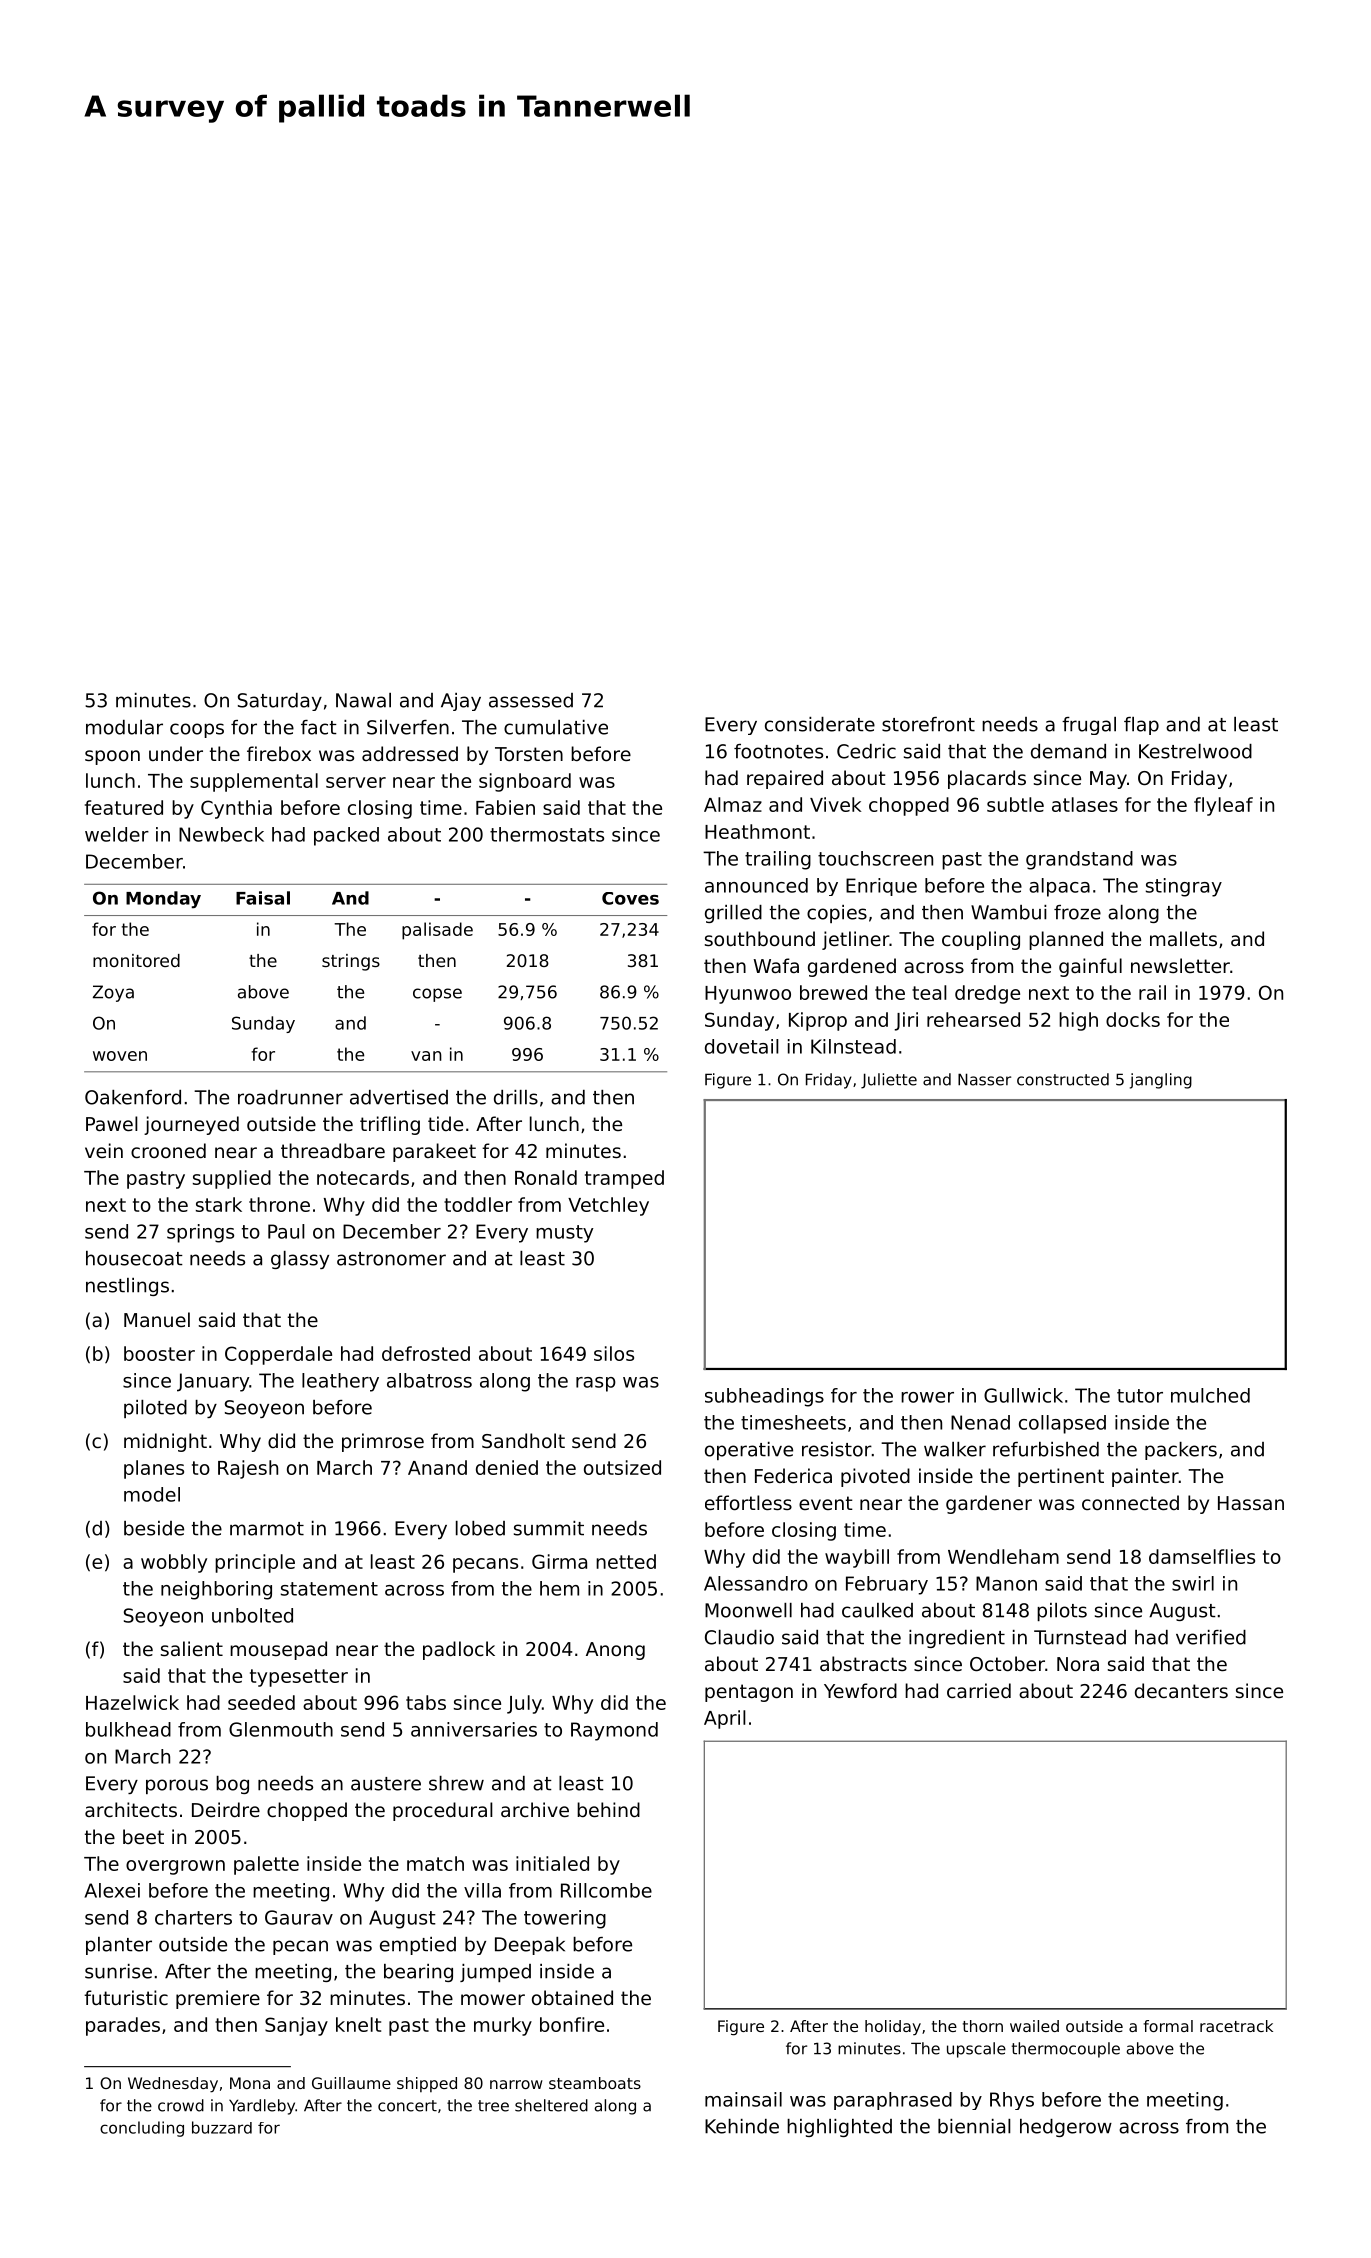  I want to click on mousepad, so click(278, 1650).
